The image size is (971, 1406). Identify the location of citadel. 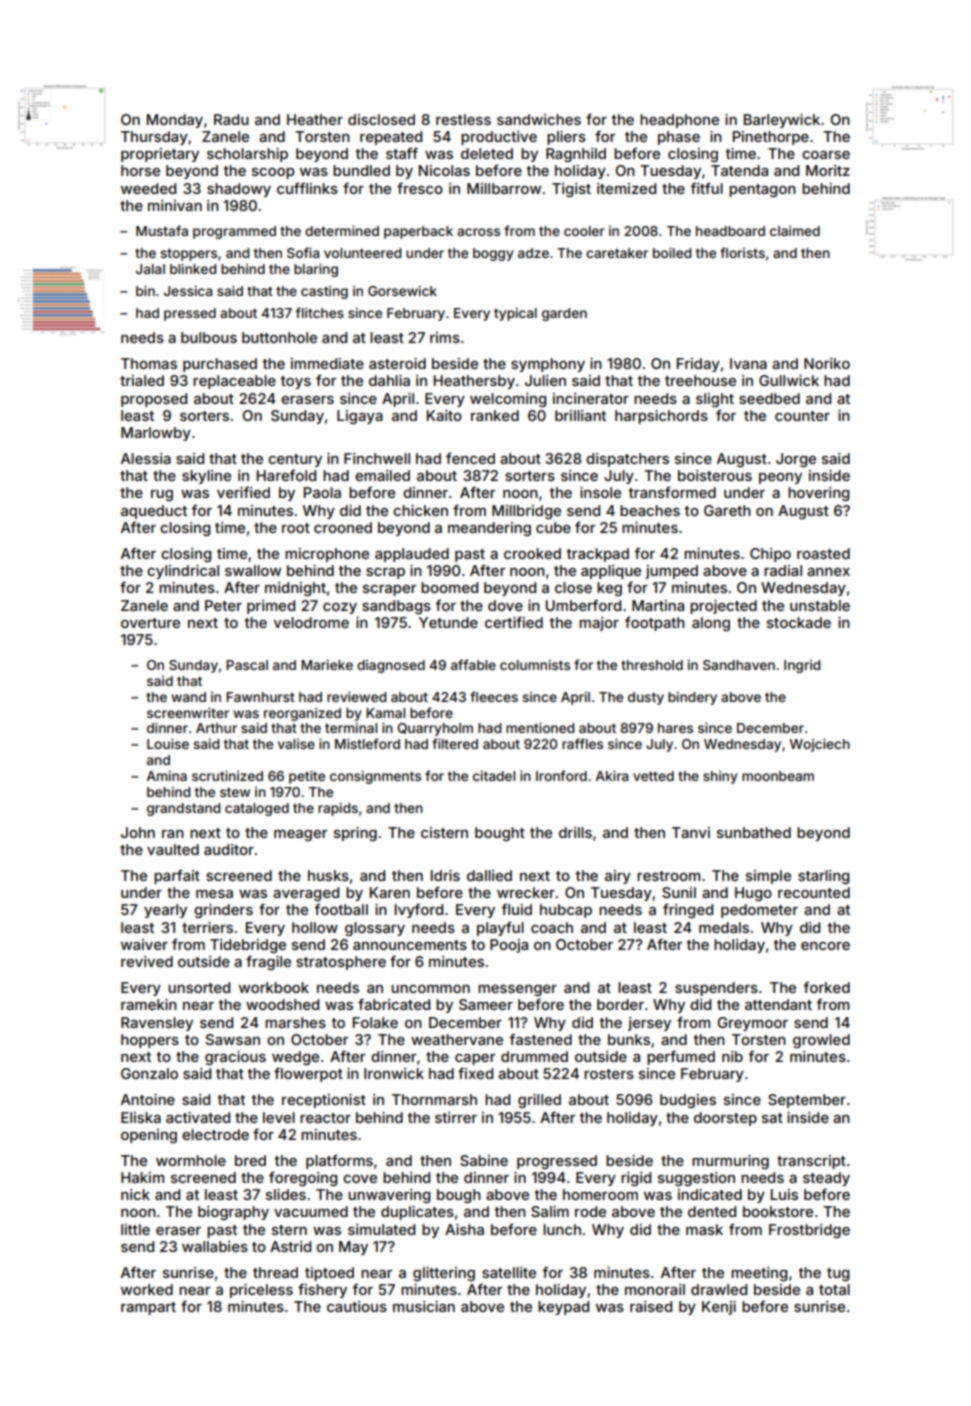
(494, 775).
